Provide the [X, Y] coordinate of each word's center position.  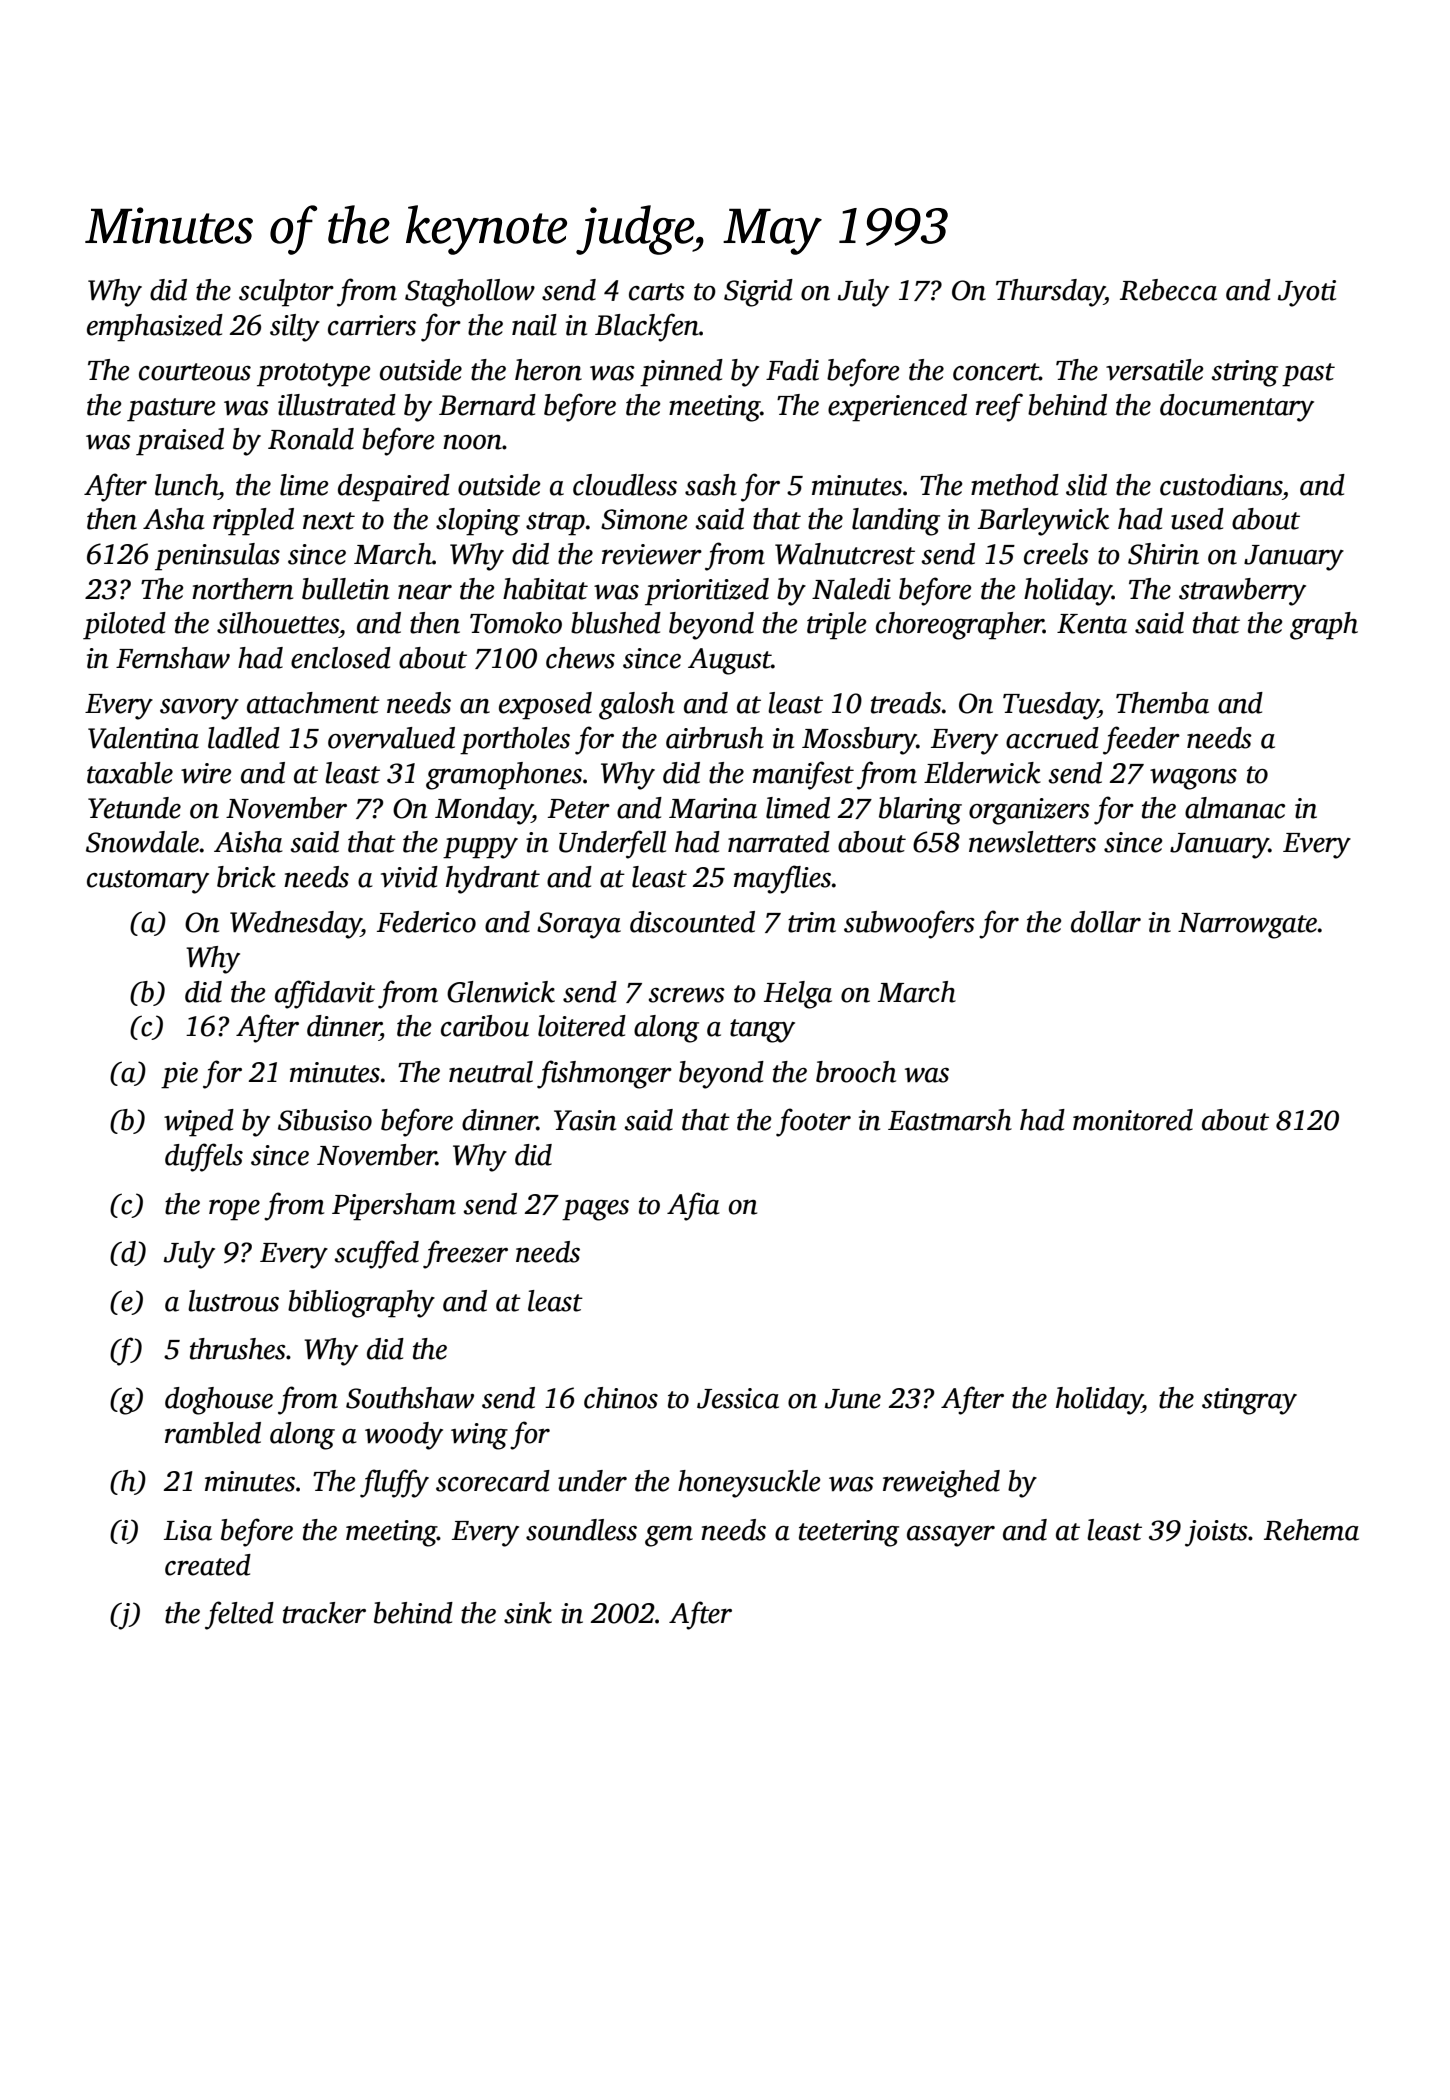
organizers [1029, 811]
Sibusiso [325, 1120]
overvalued [391, 738]
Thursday [1050, 293]
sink [528, 1613]
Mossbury [859, 741]
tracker [324, 1613]
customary [148, 882]
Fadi [792, 370]
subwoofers [909, 924]
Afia [693, 1206]
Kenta [1092, 624]
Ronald [311, 439]
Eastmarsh [950, 1120]
